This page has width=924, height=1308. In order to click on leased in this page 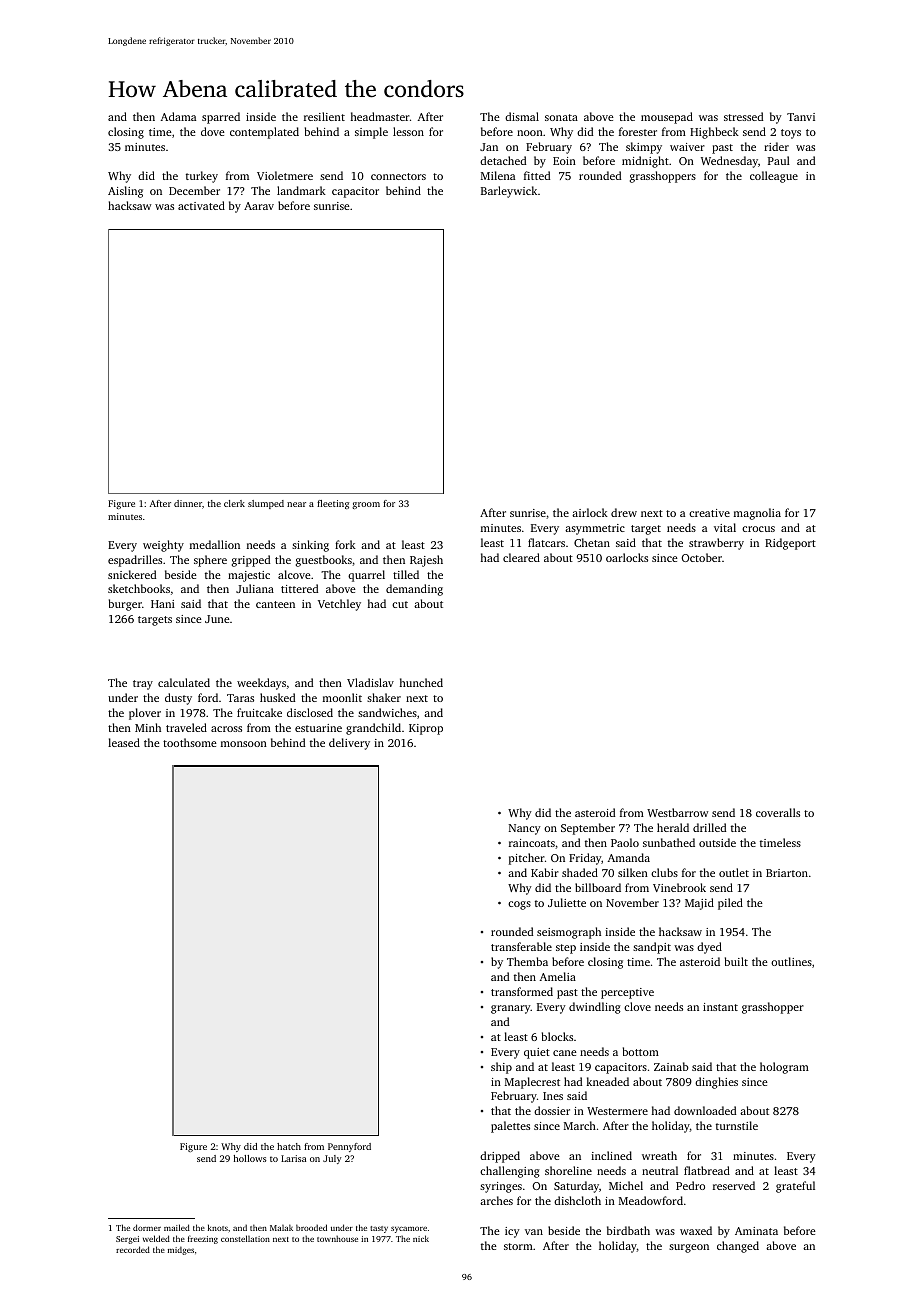, I will do `click(124, 742)`.
